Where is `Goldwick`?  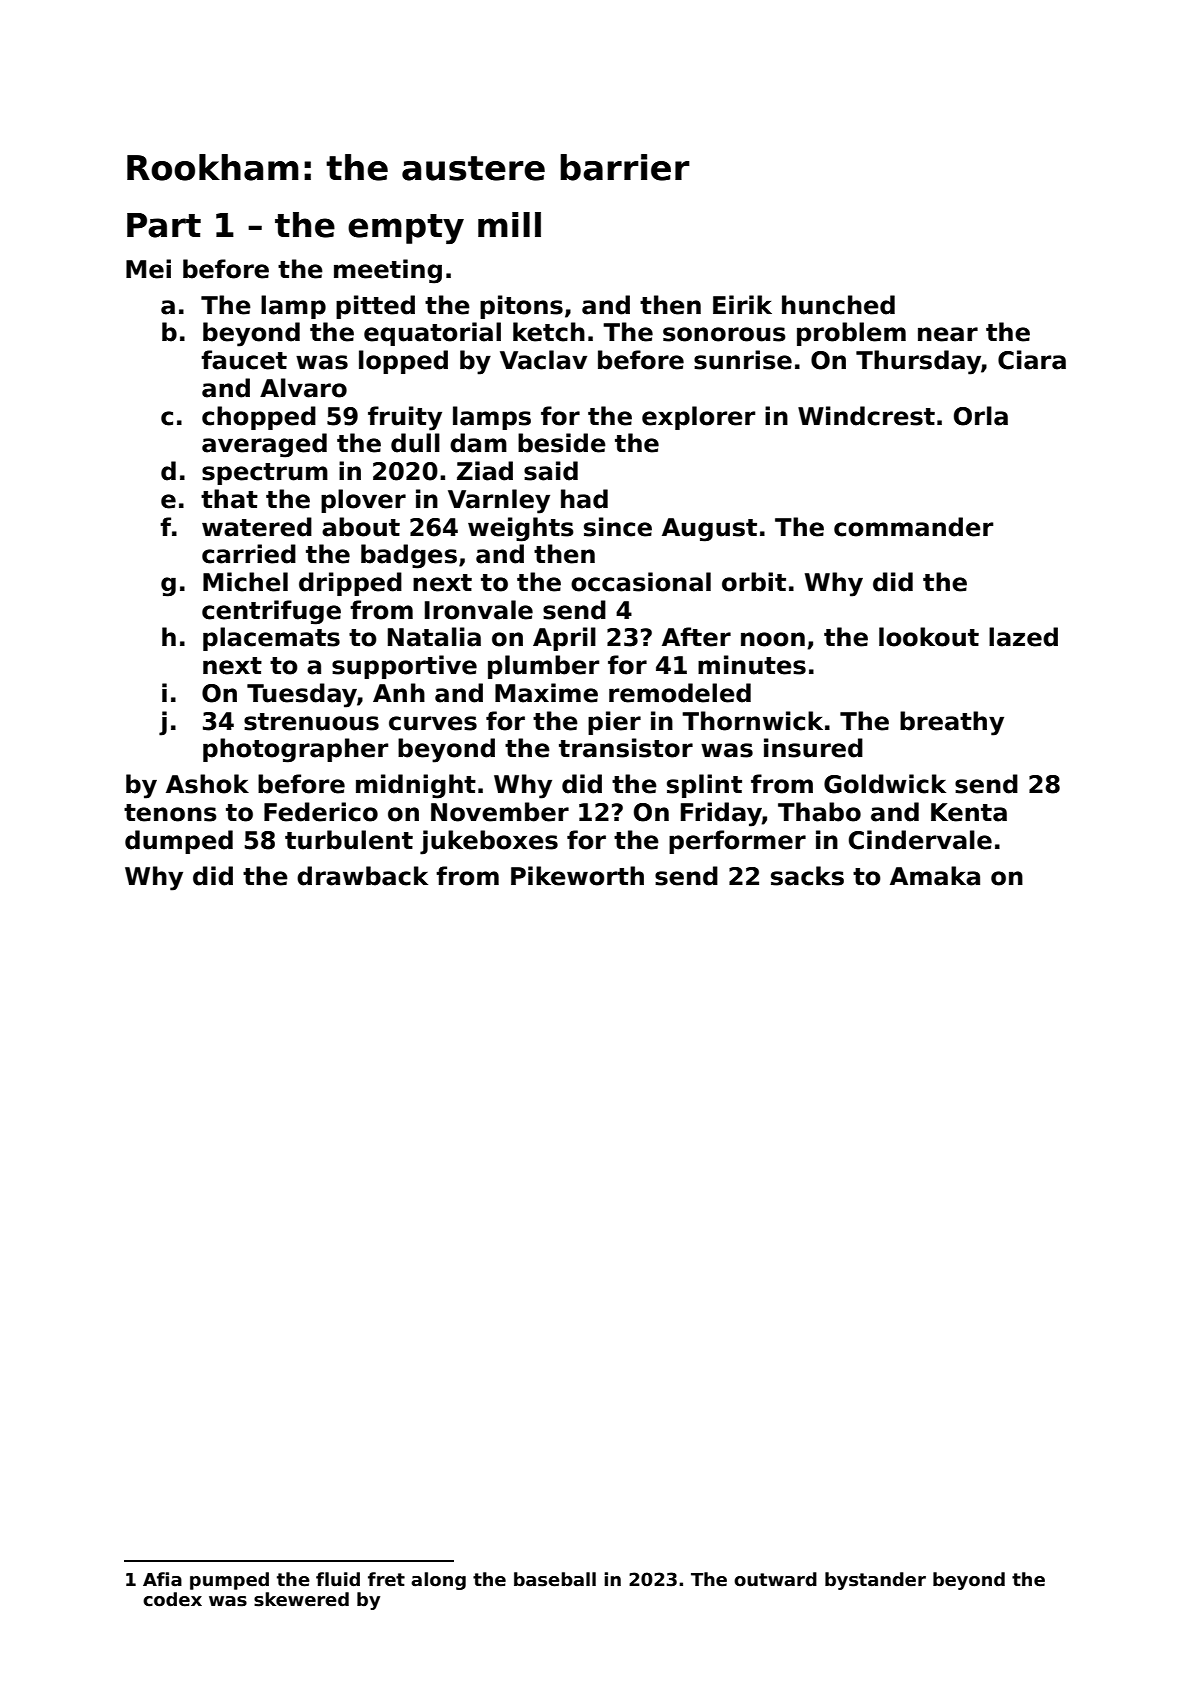 Goldwick is located at coordinates (885, 784).
